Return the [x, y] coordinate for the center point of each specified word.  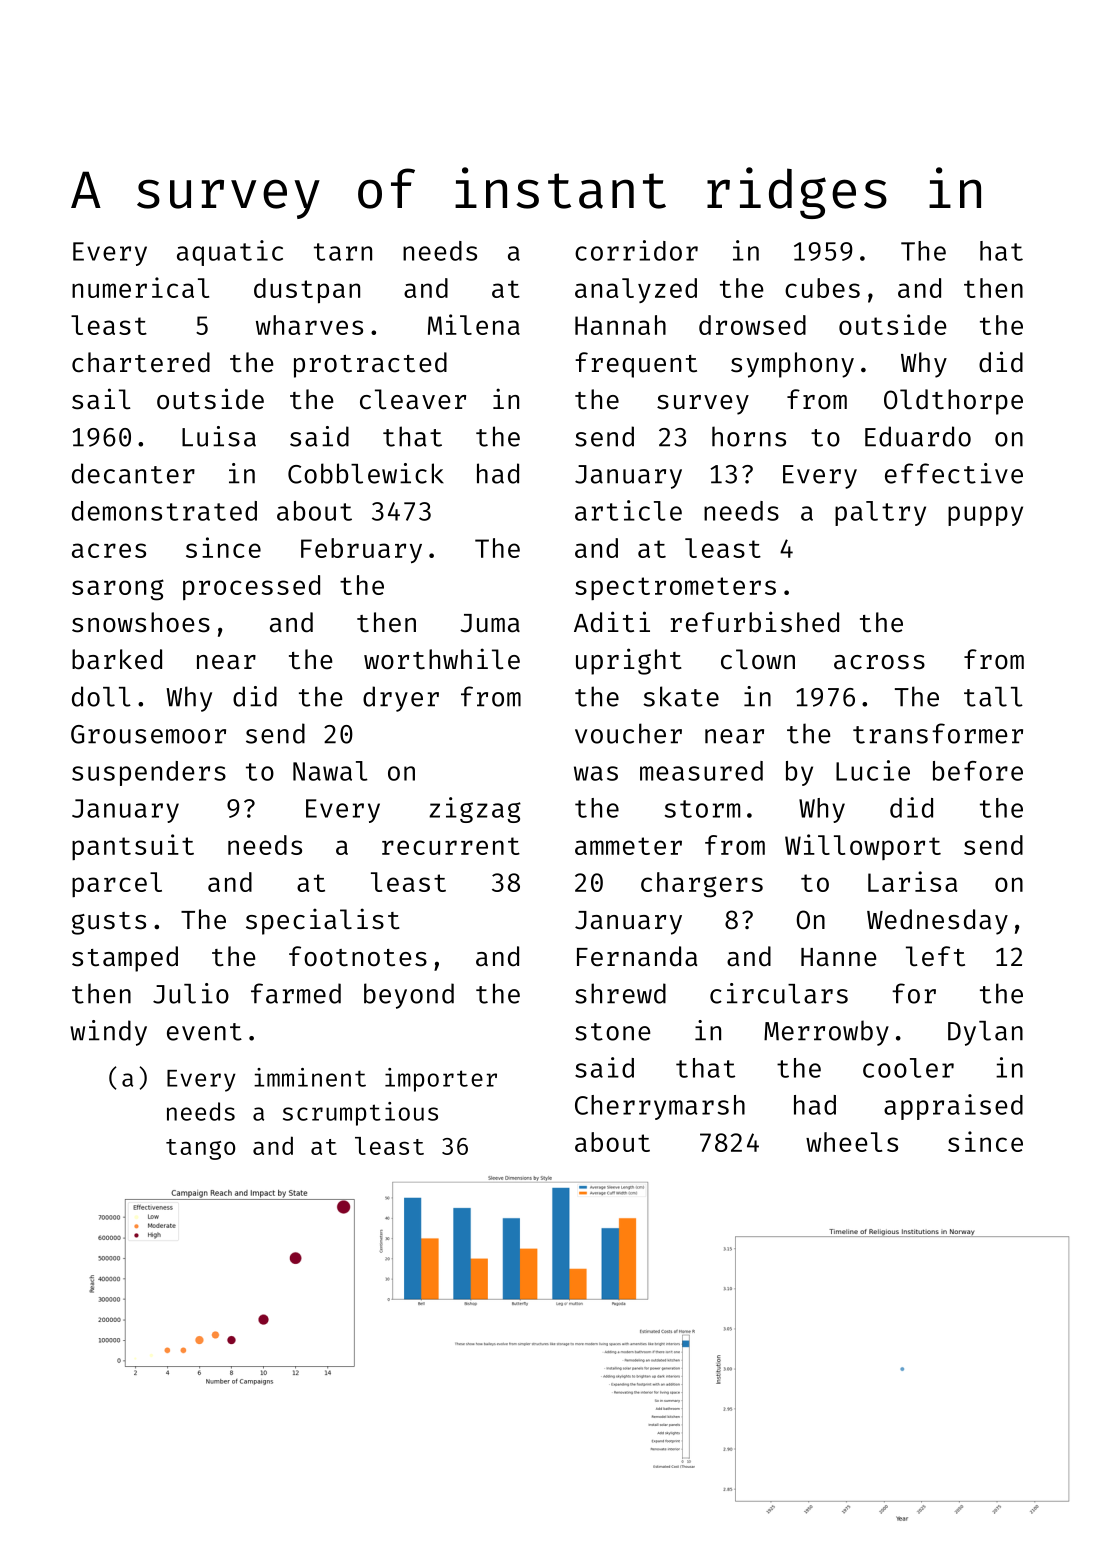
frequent [636, 365]
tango [200, 1149]
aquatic [230, 253]
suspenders [149, 773]
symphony [792, 365]
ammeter [628, 846]
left [935, 956]
